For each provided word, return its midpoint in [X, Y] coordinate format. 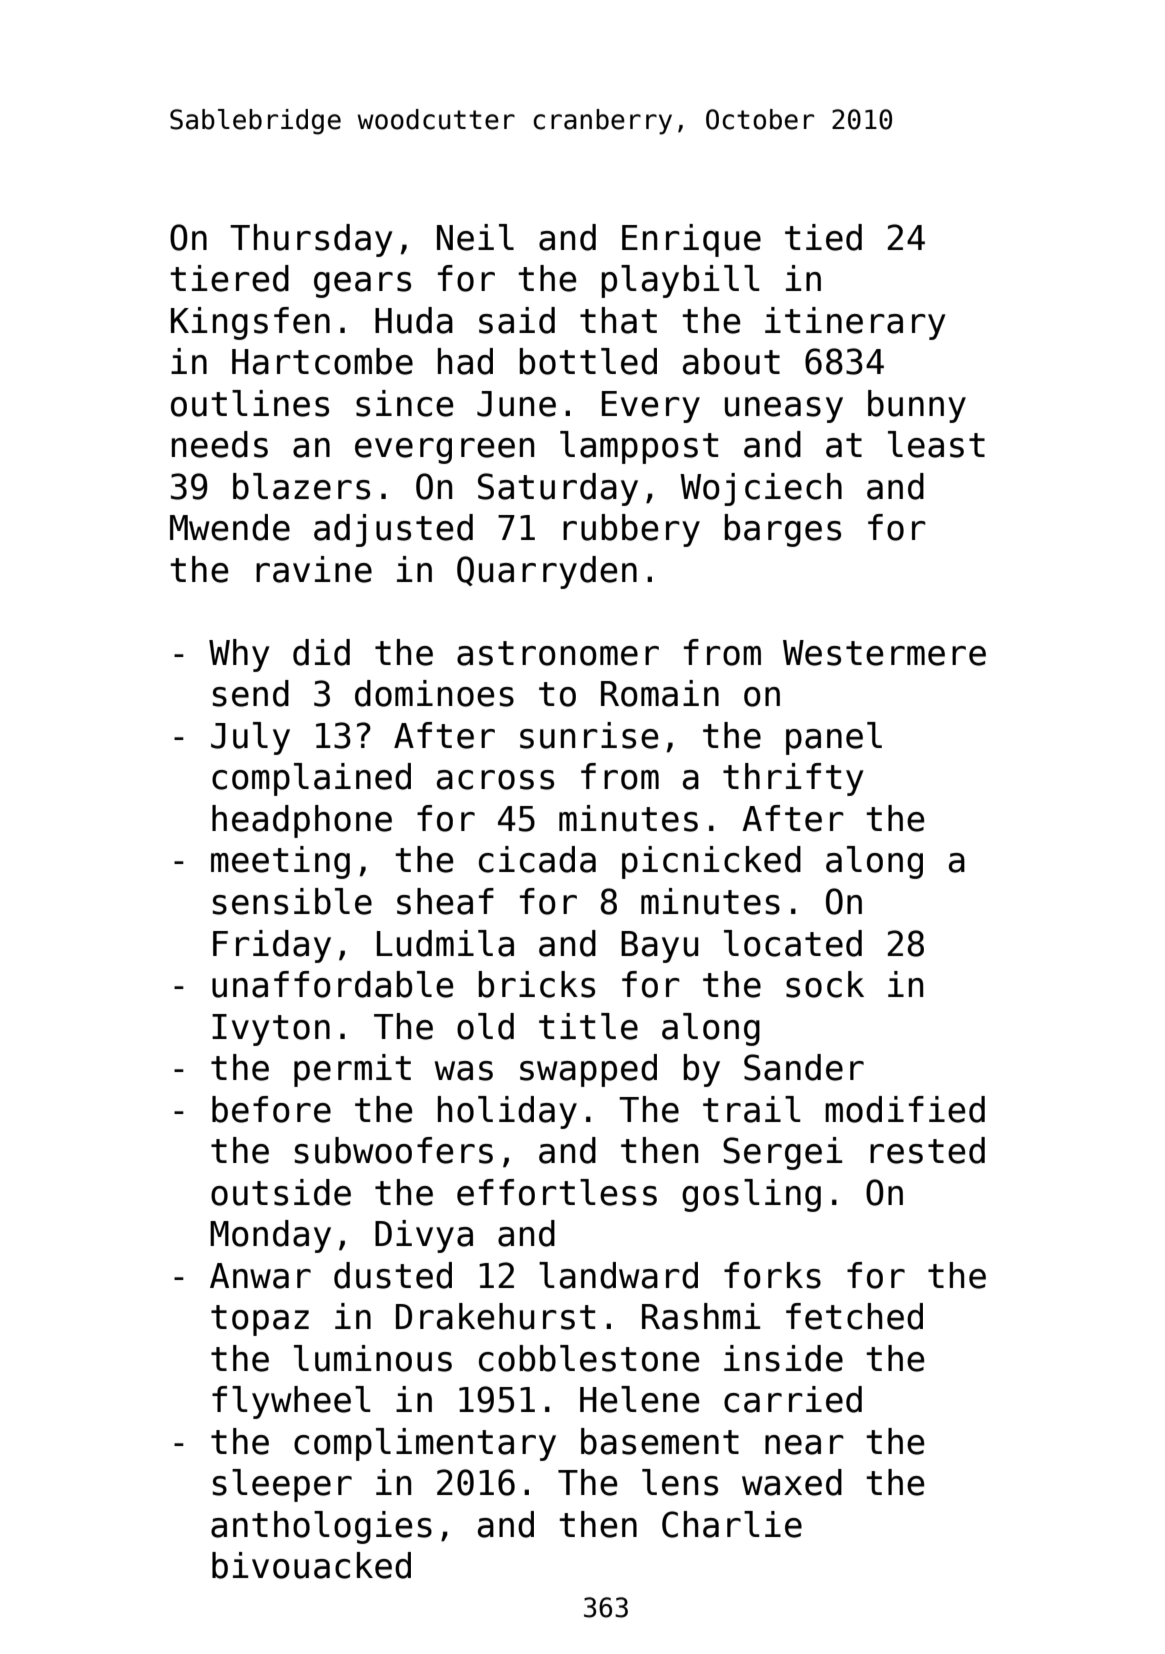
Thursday [311, 240]
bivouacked [311, 1565]
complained [311, 779]
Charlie [732, 1524]
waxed [792, 1482]
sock [825, 984]
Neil [475, 237]
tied [823, 237]
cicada [537, 859]
